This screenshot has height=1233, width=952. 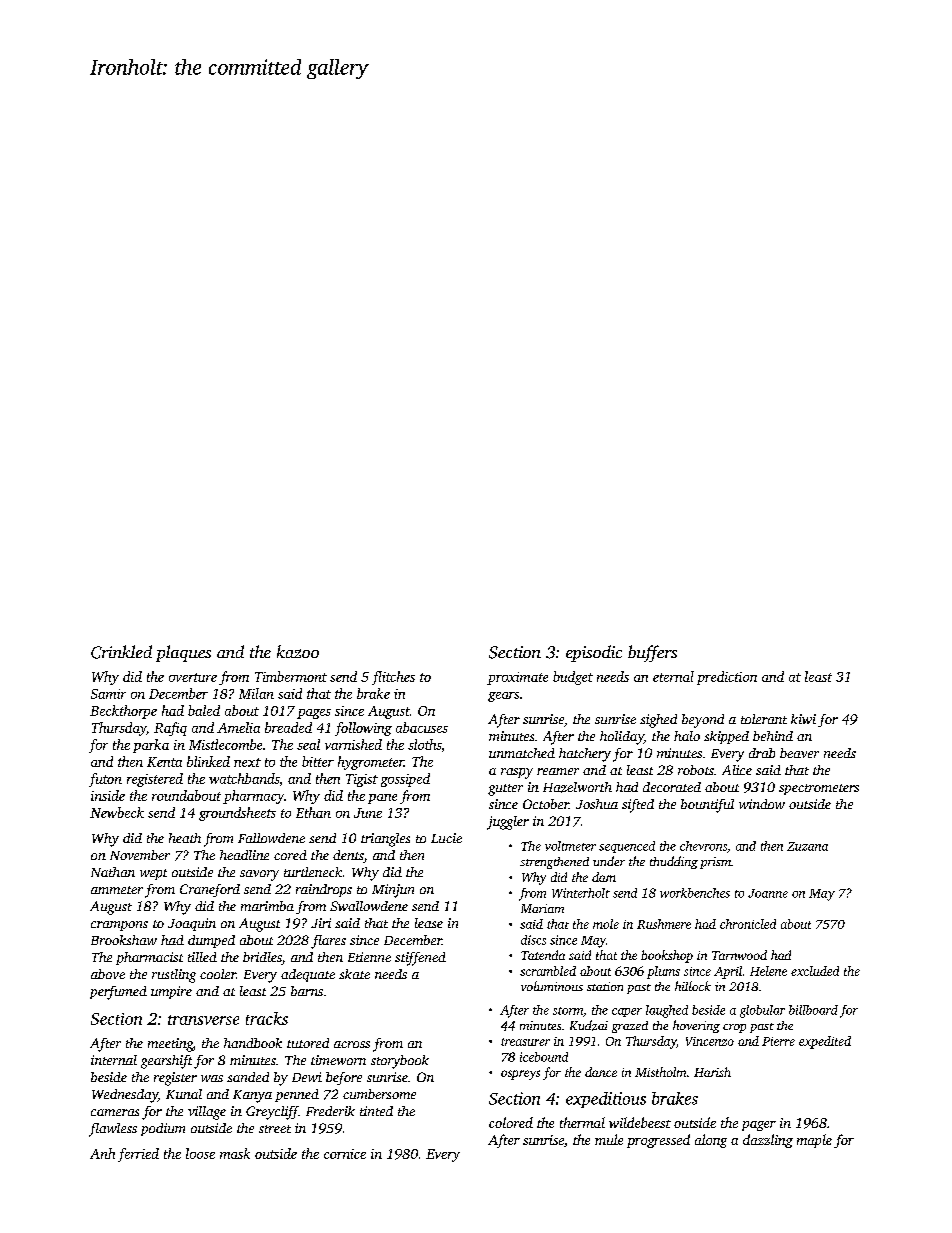 What do you see at coordinates (298, 651) in the screenshot?
I see `kazoo` at bounding box center [298, 651].
